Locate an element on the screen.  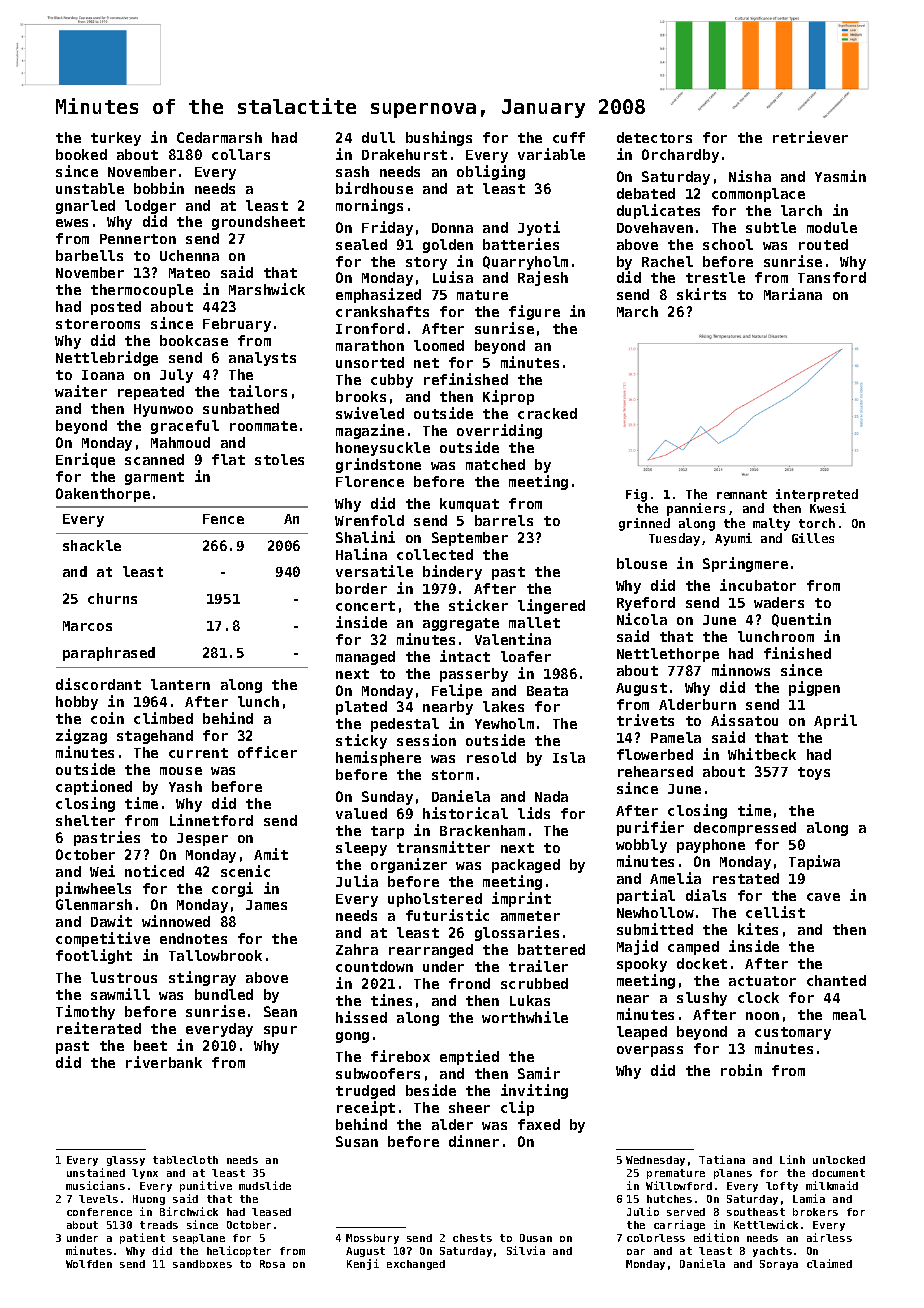
Linh is located at coordinates (792, 1159).
